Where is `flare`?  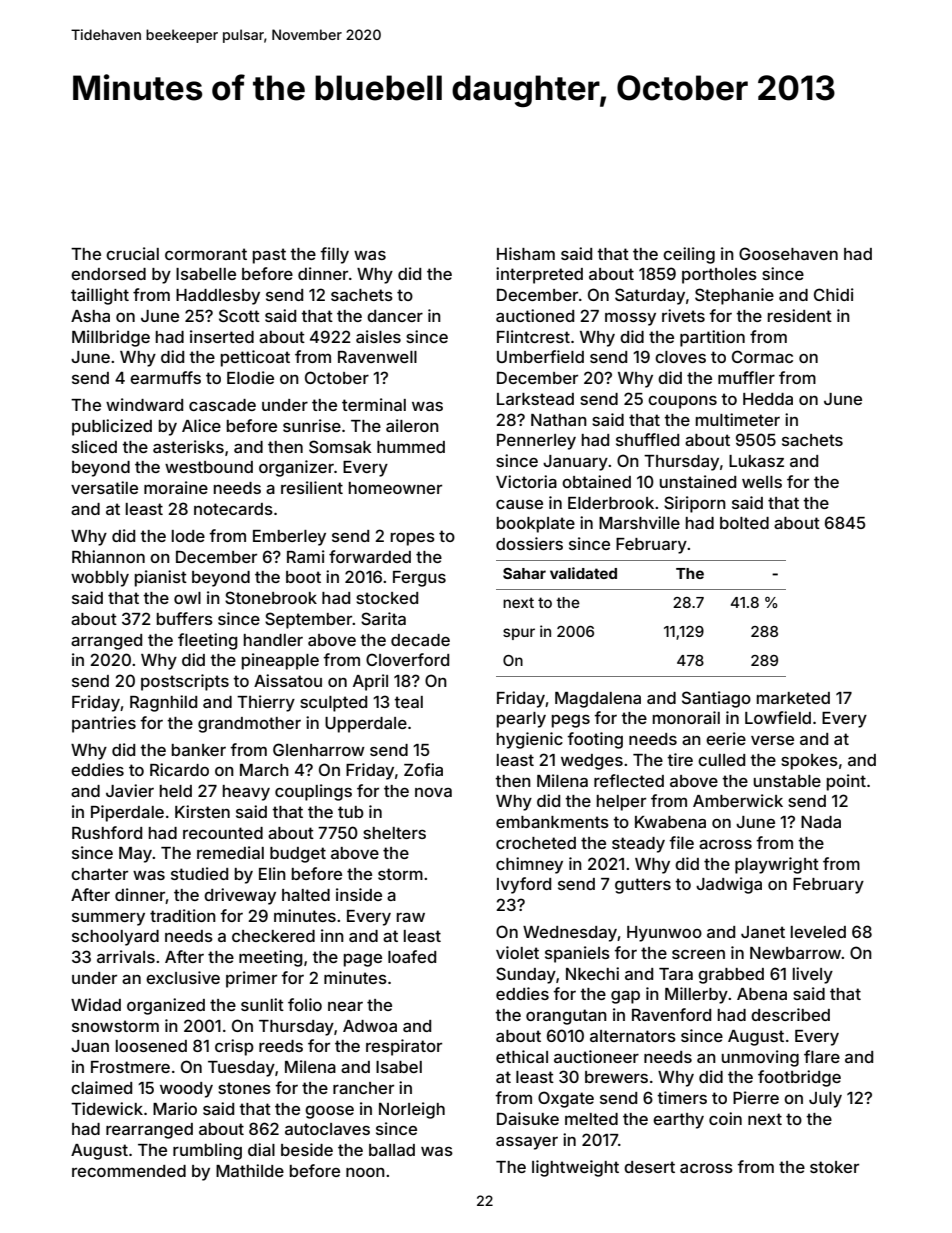
flare is located at coordinates (822, 1056).
